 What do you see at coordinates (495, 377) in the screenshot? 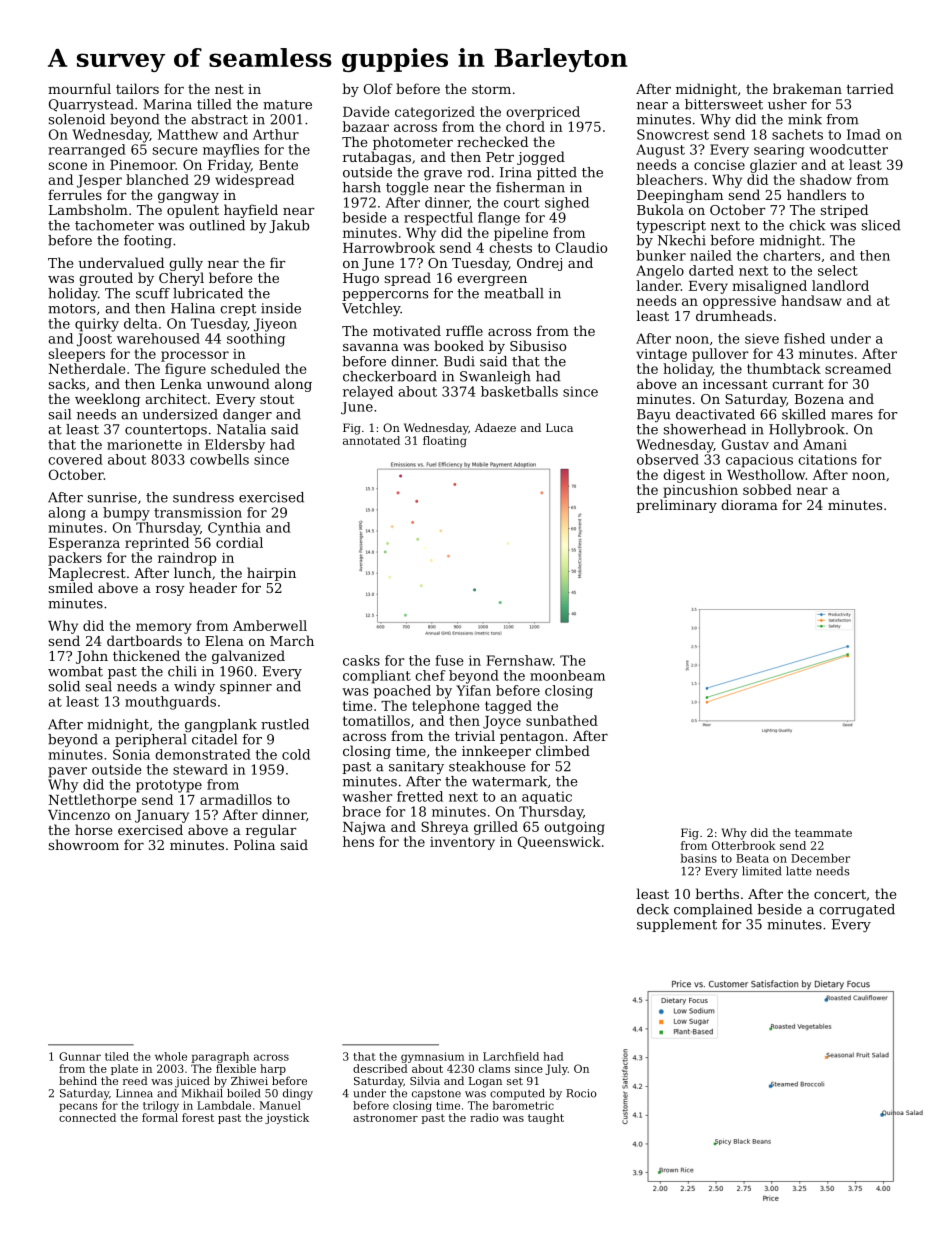
I see `Swanleigh` at bounding box center [495, 377].
